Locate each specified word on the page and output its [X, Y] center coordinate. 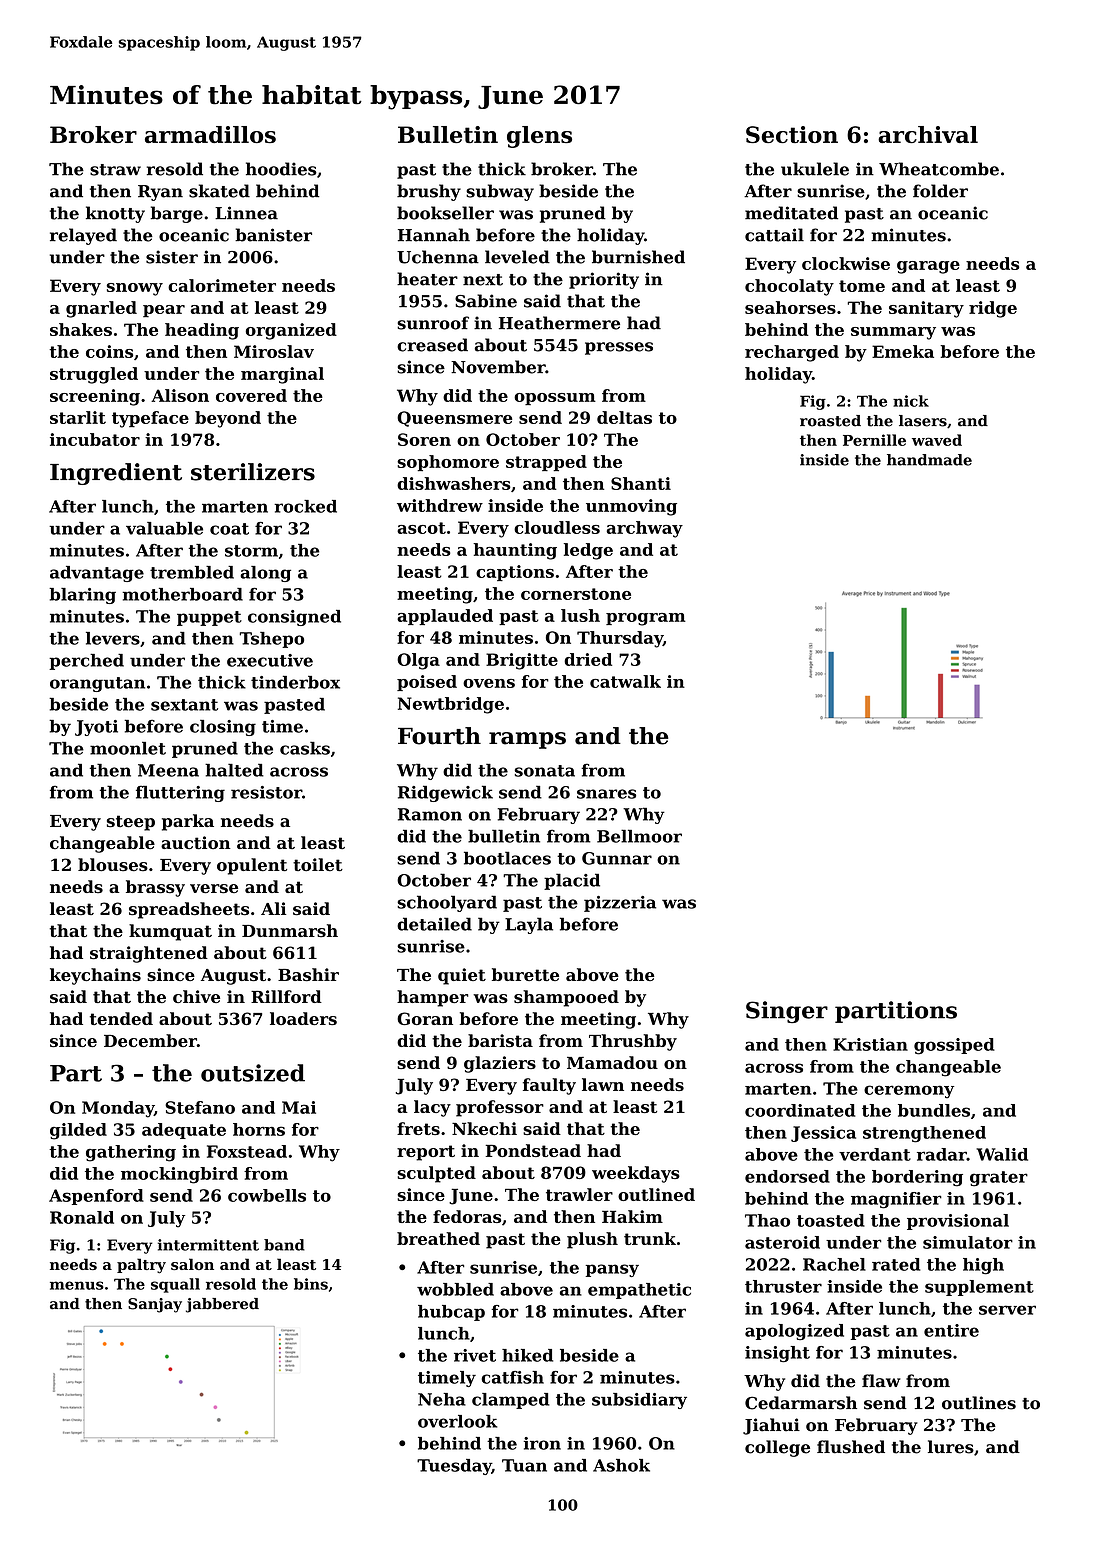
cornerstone [576, 594]
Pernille [874, 440]
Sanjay [155, 1305]
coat [229, 529]
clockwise [846, 263]
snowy [135, 289]
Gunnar [617, 858]
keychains [95, 976]
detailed [434, 924]
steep [131, 823]
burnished [638, 257]
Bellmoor [639, 836]
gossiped [954, 1046]
